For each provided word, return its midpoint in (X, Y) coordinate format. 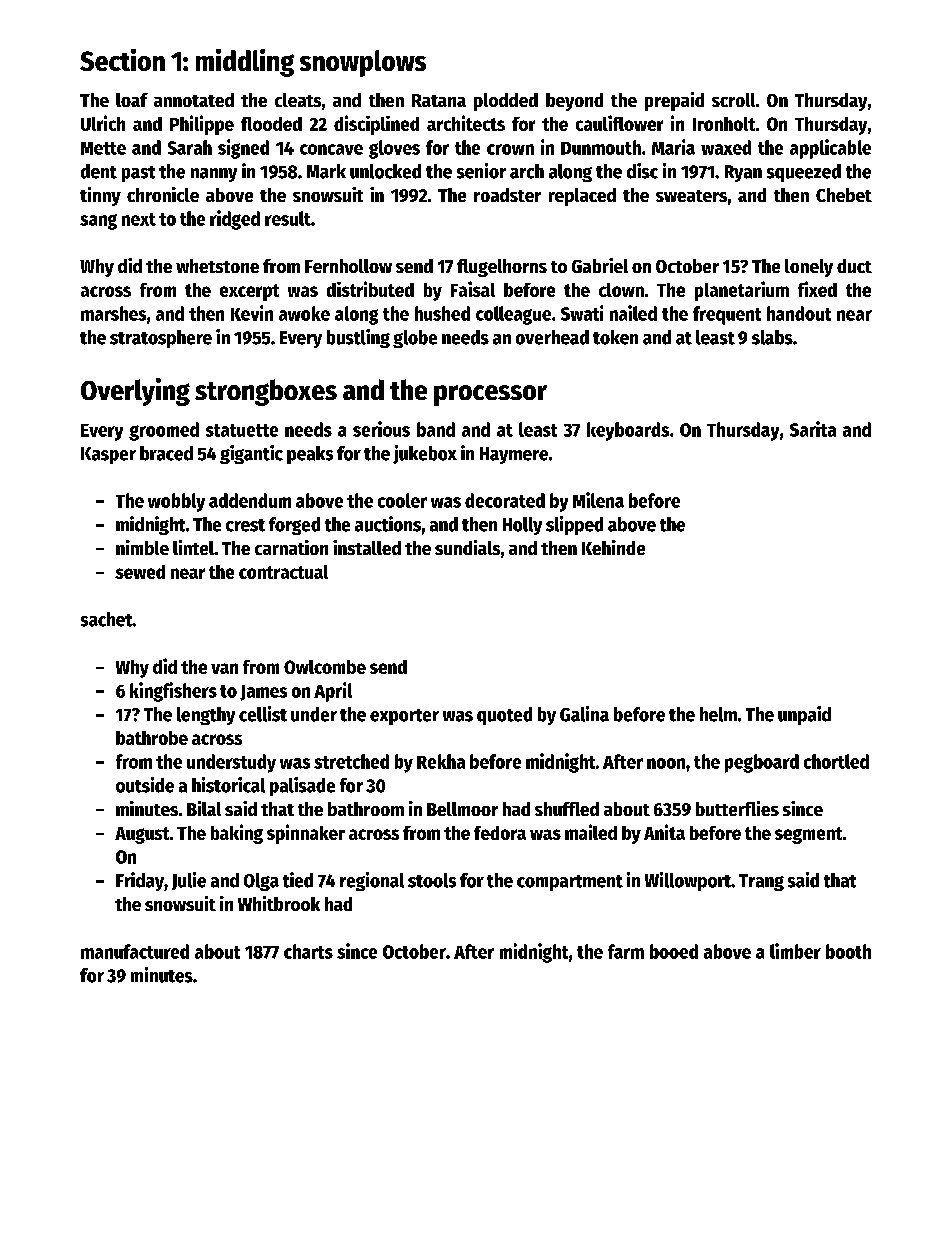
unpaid (804, 715)
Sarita (813, 429)
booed (674, 951)
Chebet (844, 195)
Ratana (439, 100)
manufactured (135, 951)
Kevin (252, 313)
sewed (140, 572)
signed (243, 149)
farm (626, 951)
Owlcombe (325, 667)
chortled (836, 761)
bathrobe (152, 738)
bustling (358, 338)
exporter (404, 717)
